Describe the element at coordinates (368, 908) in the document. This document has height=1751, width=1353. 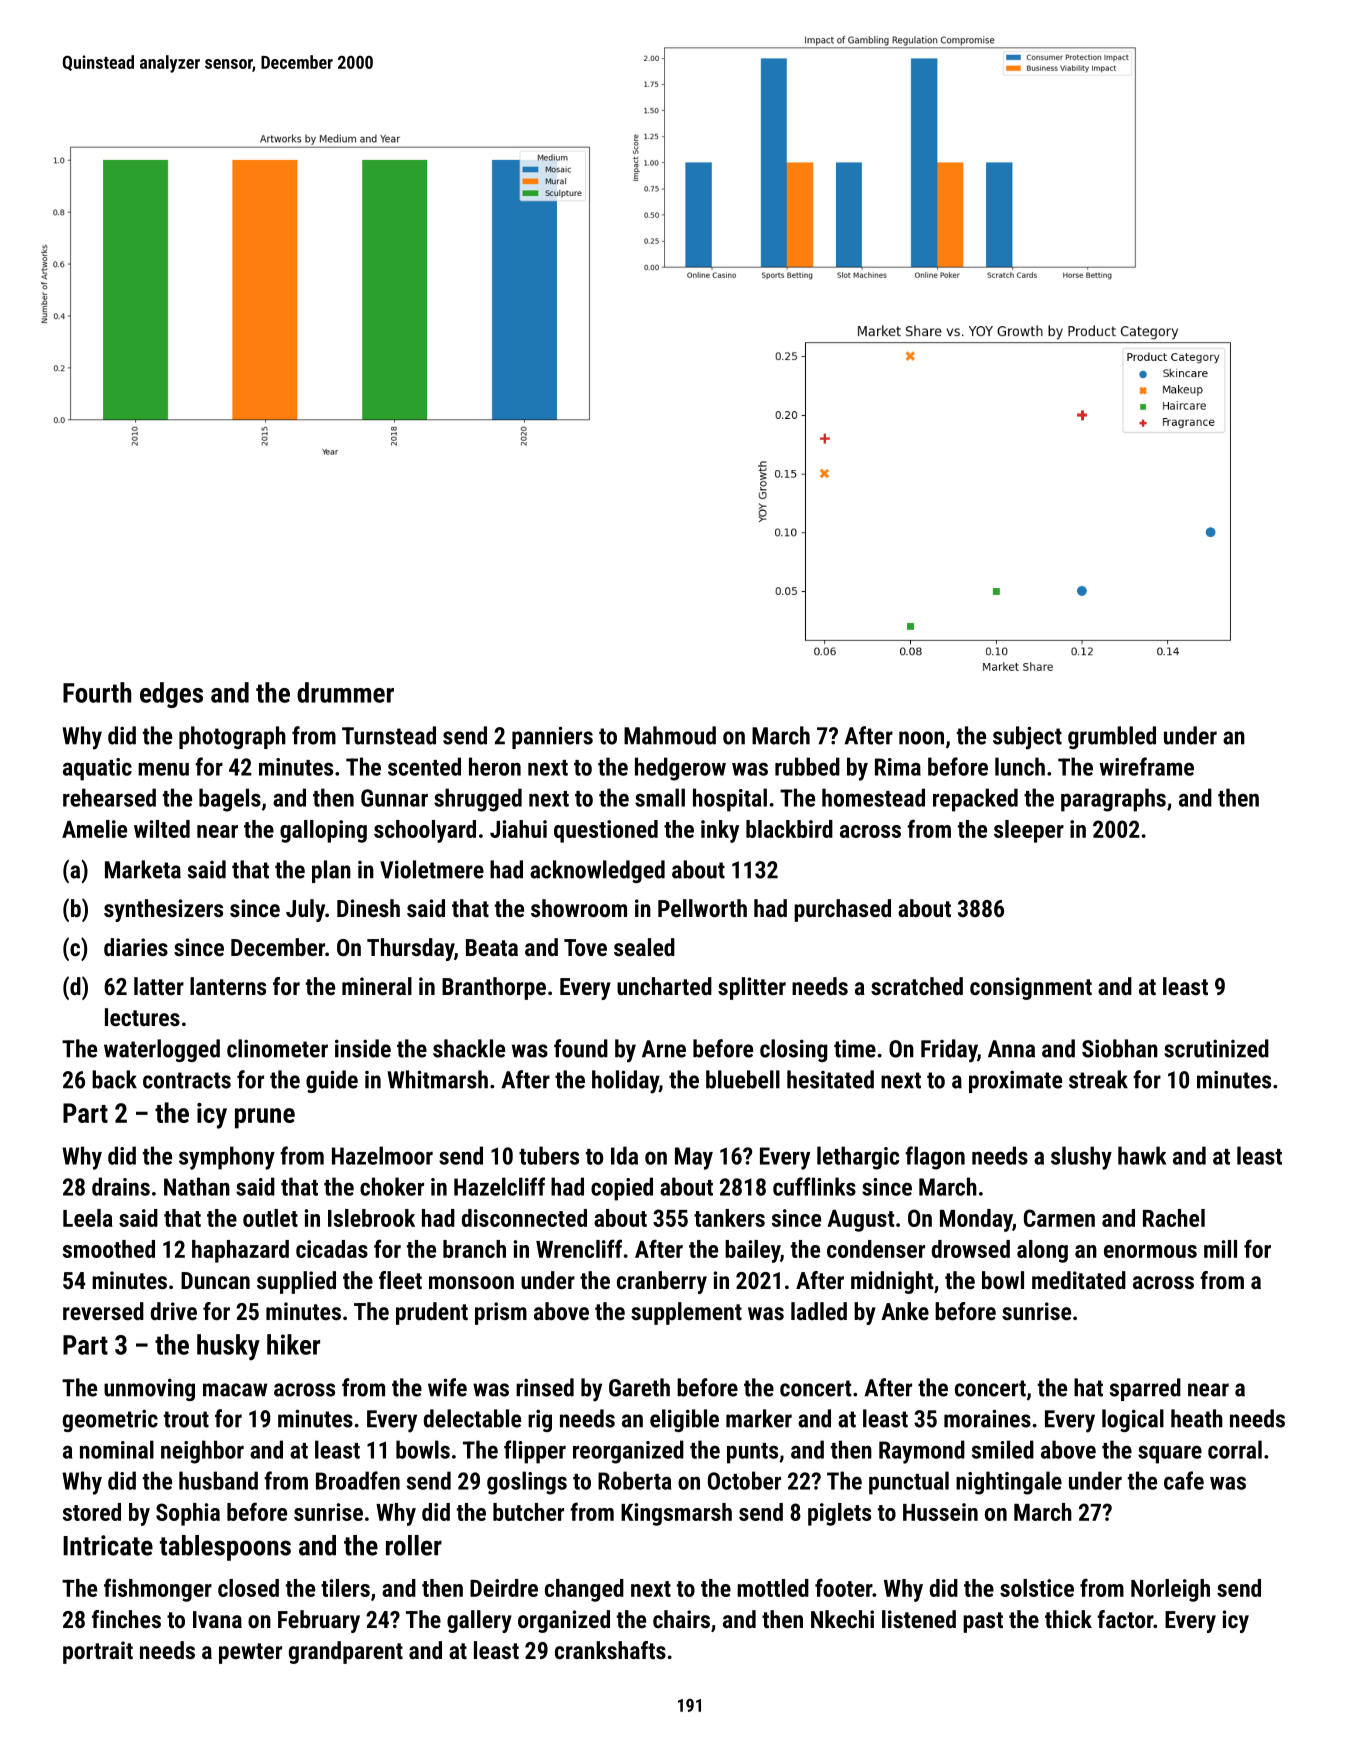
I see `Dinesh` at that location.
